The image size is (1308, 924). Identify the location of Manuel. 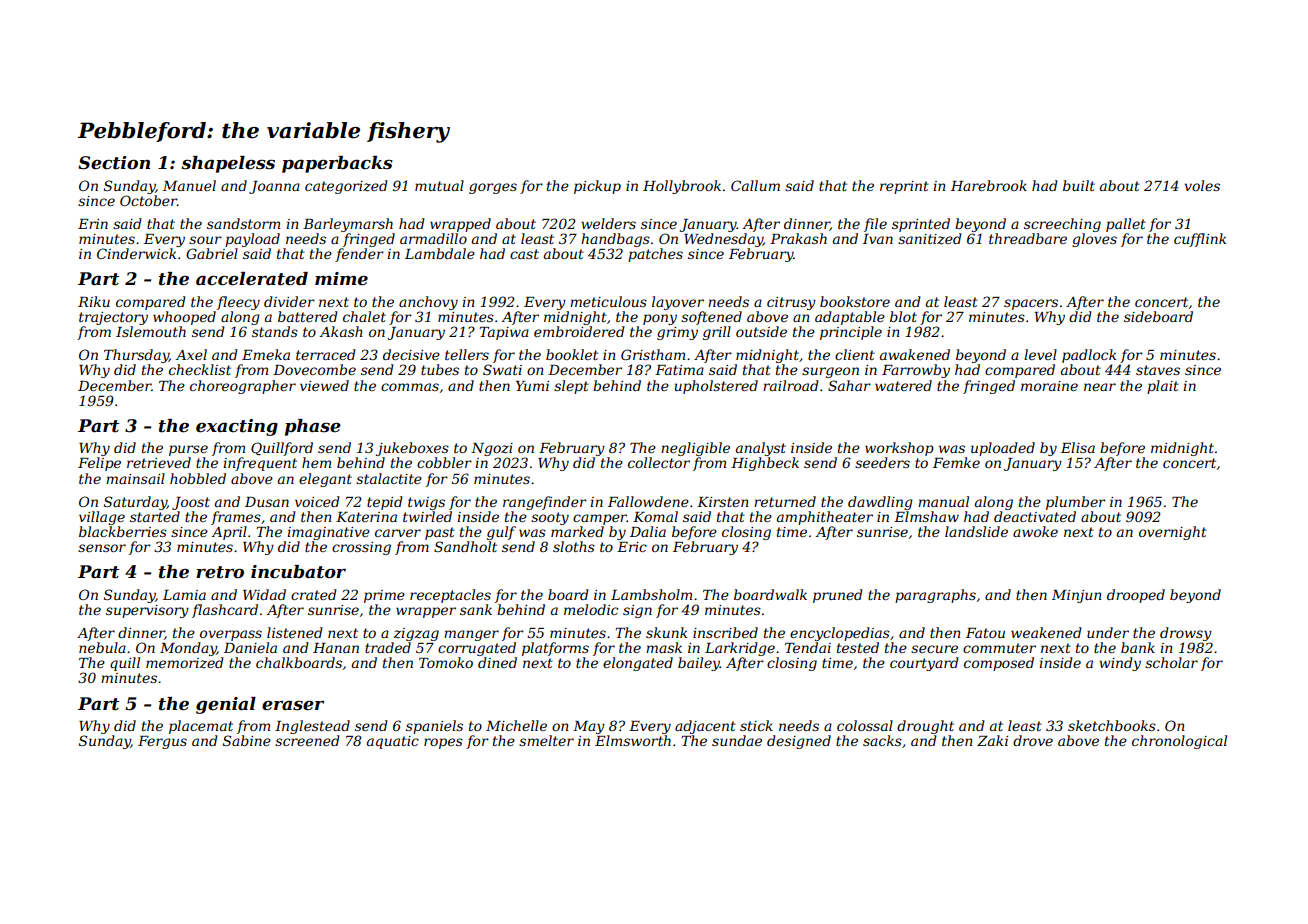
(189, 185).
